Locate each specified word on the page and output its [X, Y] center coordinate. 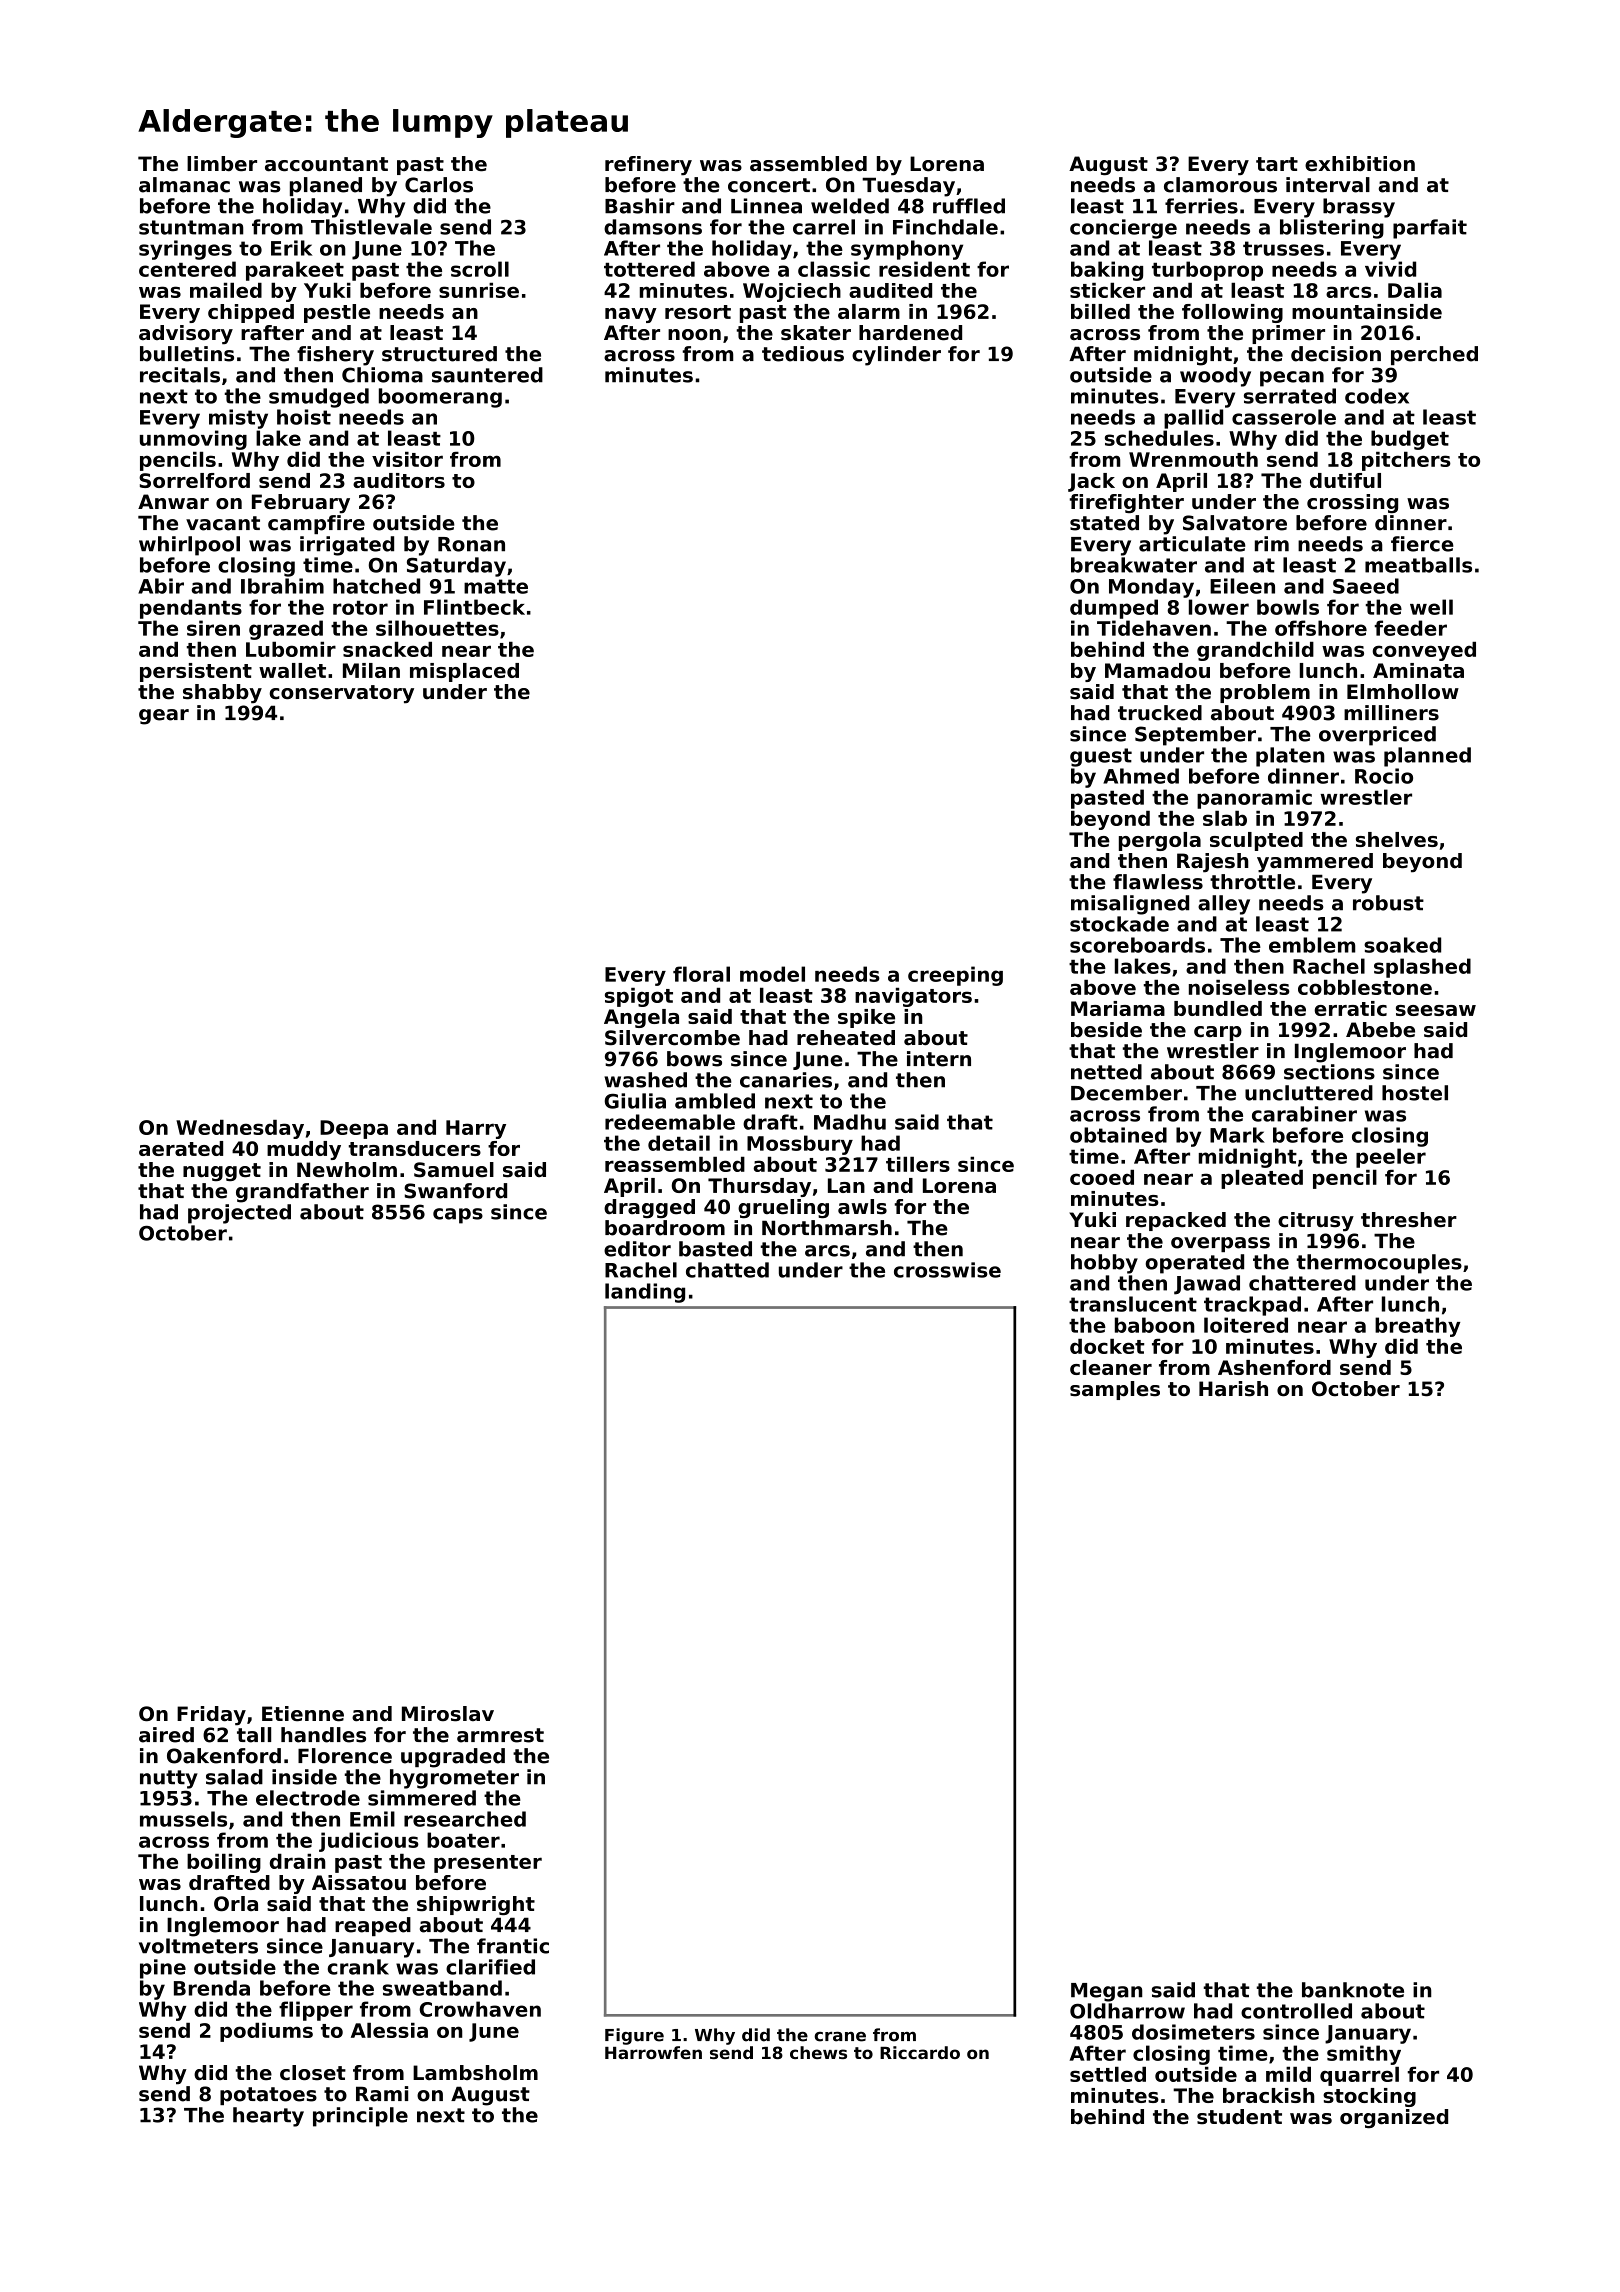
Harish [1233, 1389]
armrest [500, 1735]
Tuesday [908, 187]
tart [1277, 164]
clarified [490, 1967]
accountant [326, 164]
